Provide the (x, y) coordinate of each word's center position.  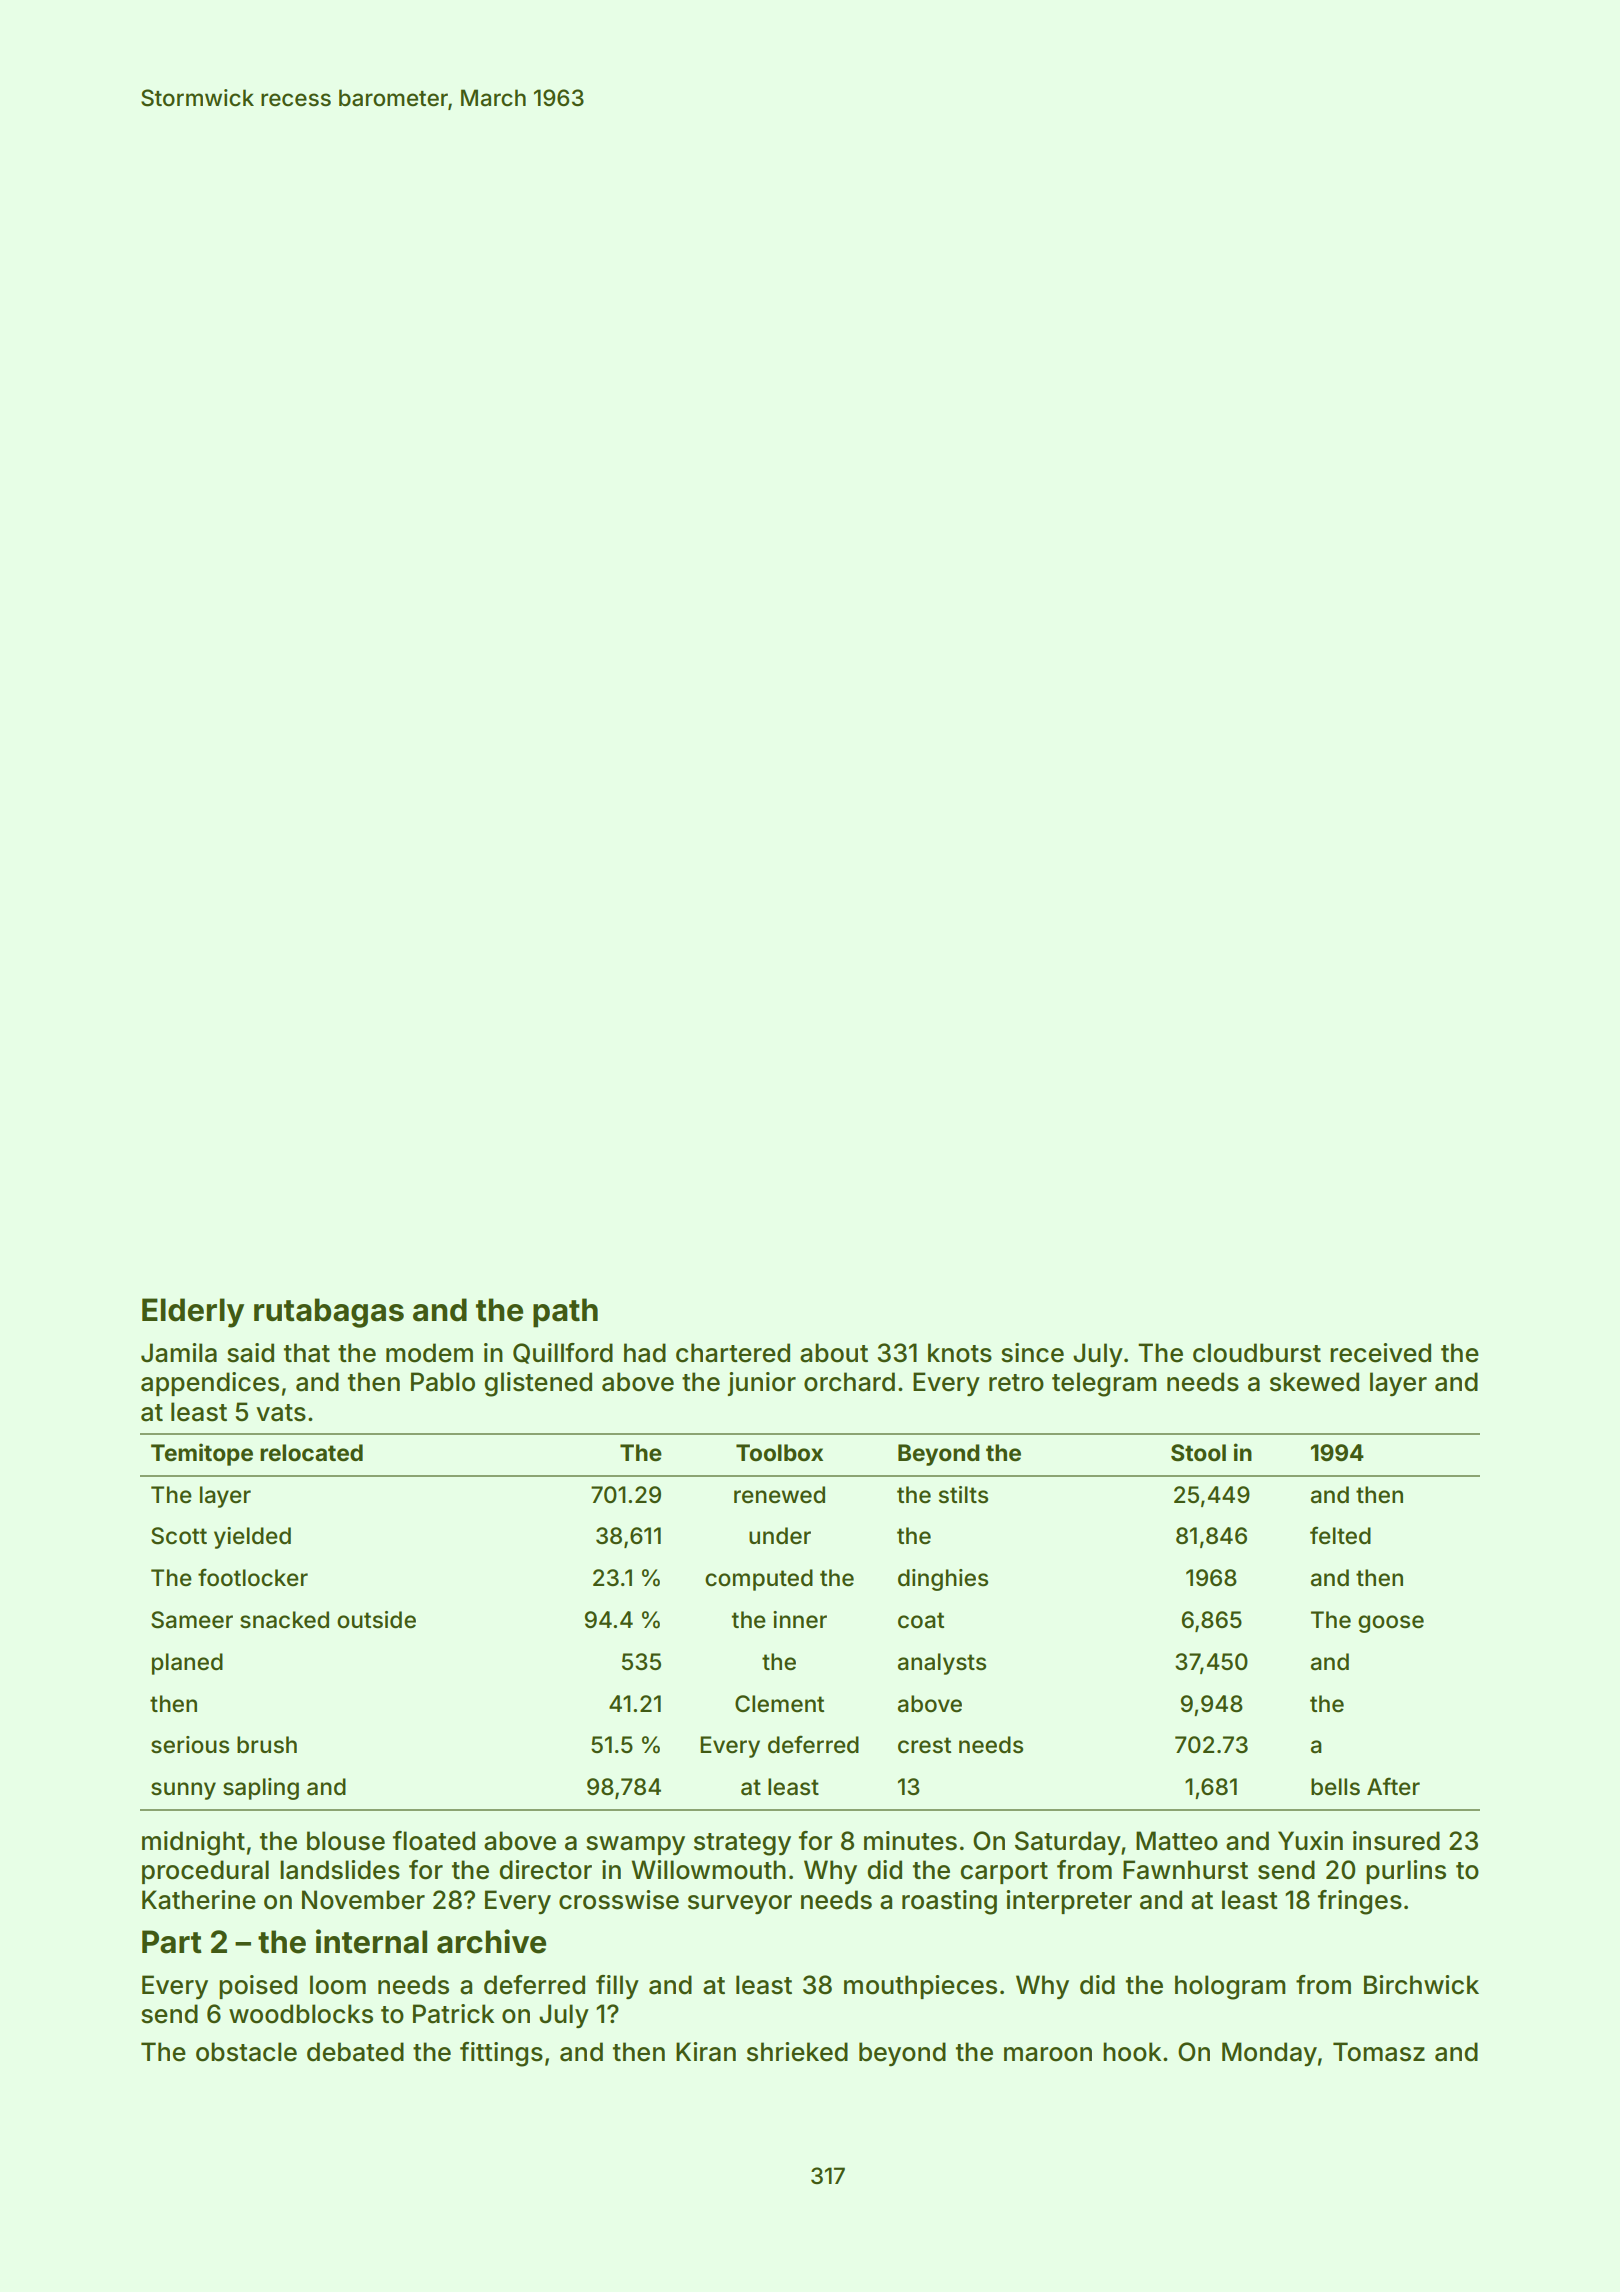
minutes (910, 1841)
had (645, 1353)
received (1380, 1353)
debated (355, 2052)
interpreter (1069, 1902)
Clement (779, 1704)
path (565, 1313)
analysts (942, 1664)
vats (281, 1413)
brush (267, 1745)
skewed (1314, 1382)
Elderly (193, 1313)
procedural (205, 1872)
